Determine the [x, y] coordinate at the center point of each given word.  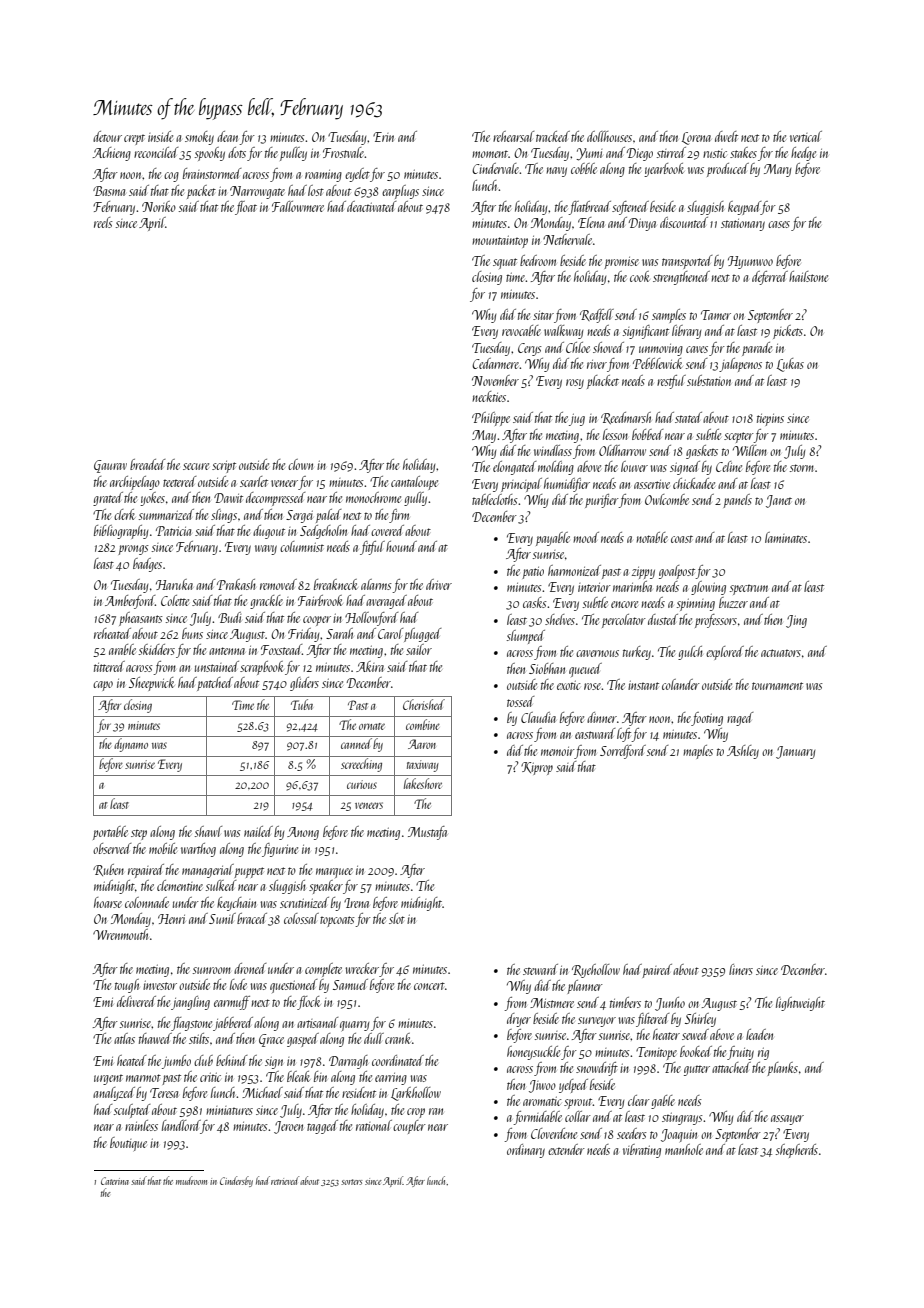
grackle [266, 602]
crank [398, 1038]
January [795, 752]
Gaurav [110, 466]
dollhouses [609, 136]
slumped [526, 637]
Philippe [491, 419]
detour [107, 136]
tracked [553, 136]
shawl [208, 831]
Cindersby [236, 1181]
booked [696, 1051]
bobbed [647, 434]
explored [725, 653]
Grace [271, 1040]
